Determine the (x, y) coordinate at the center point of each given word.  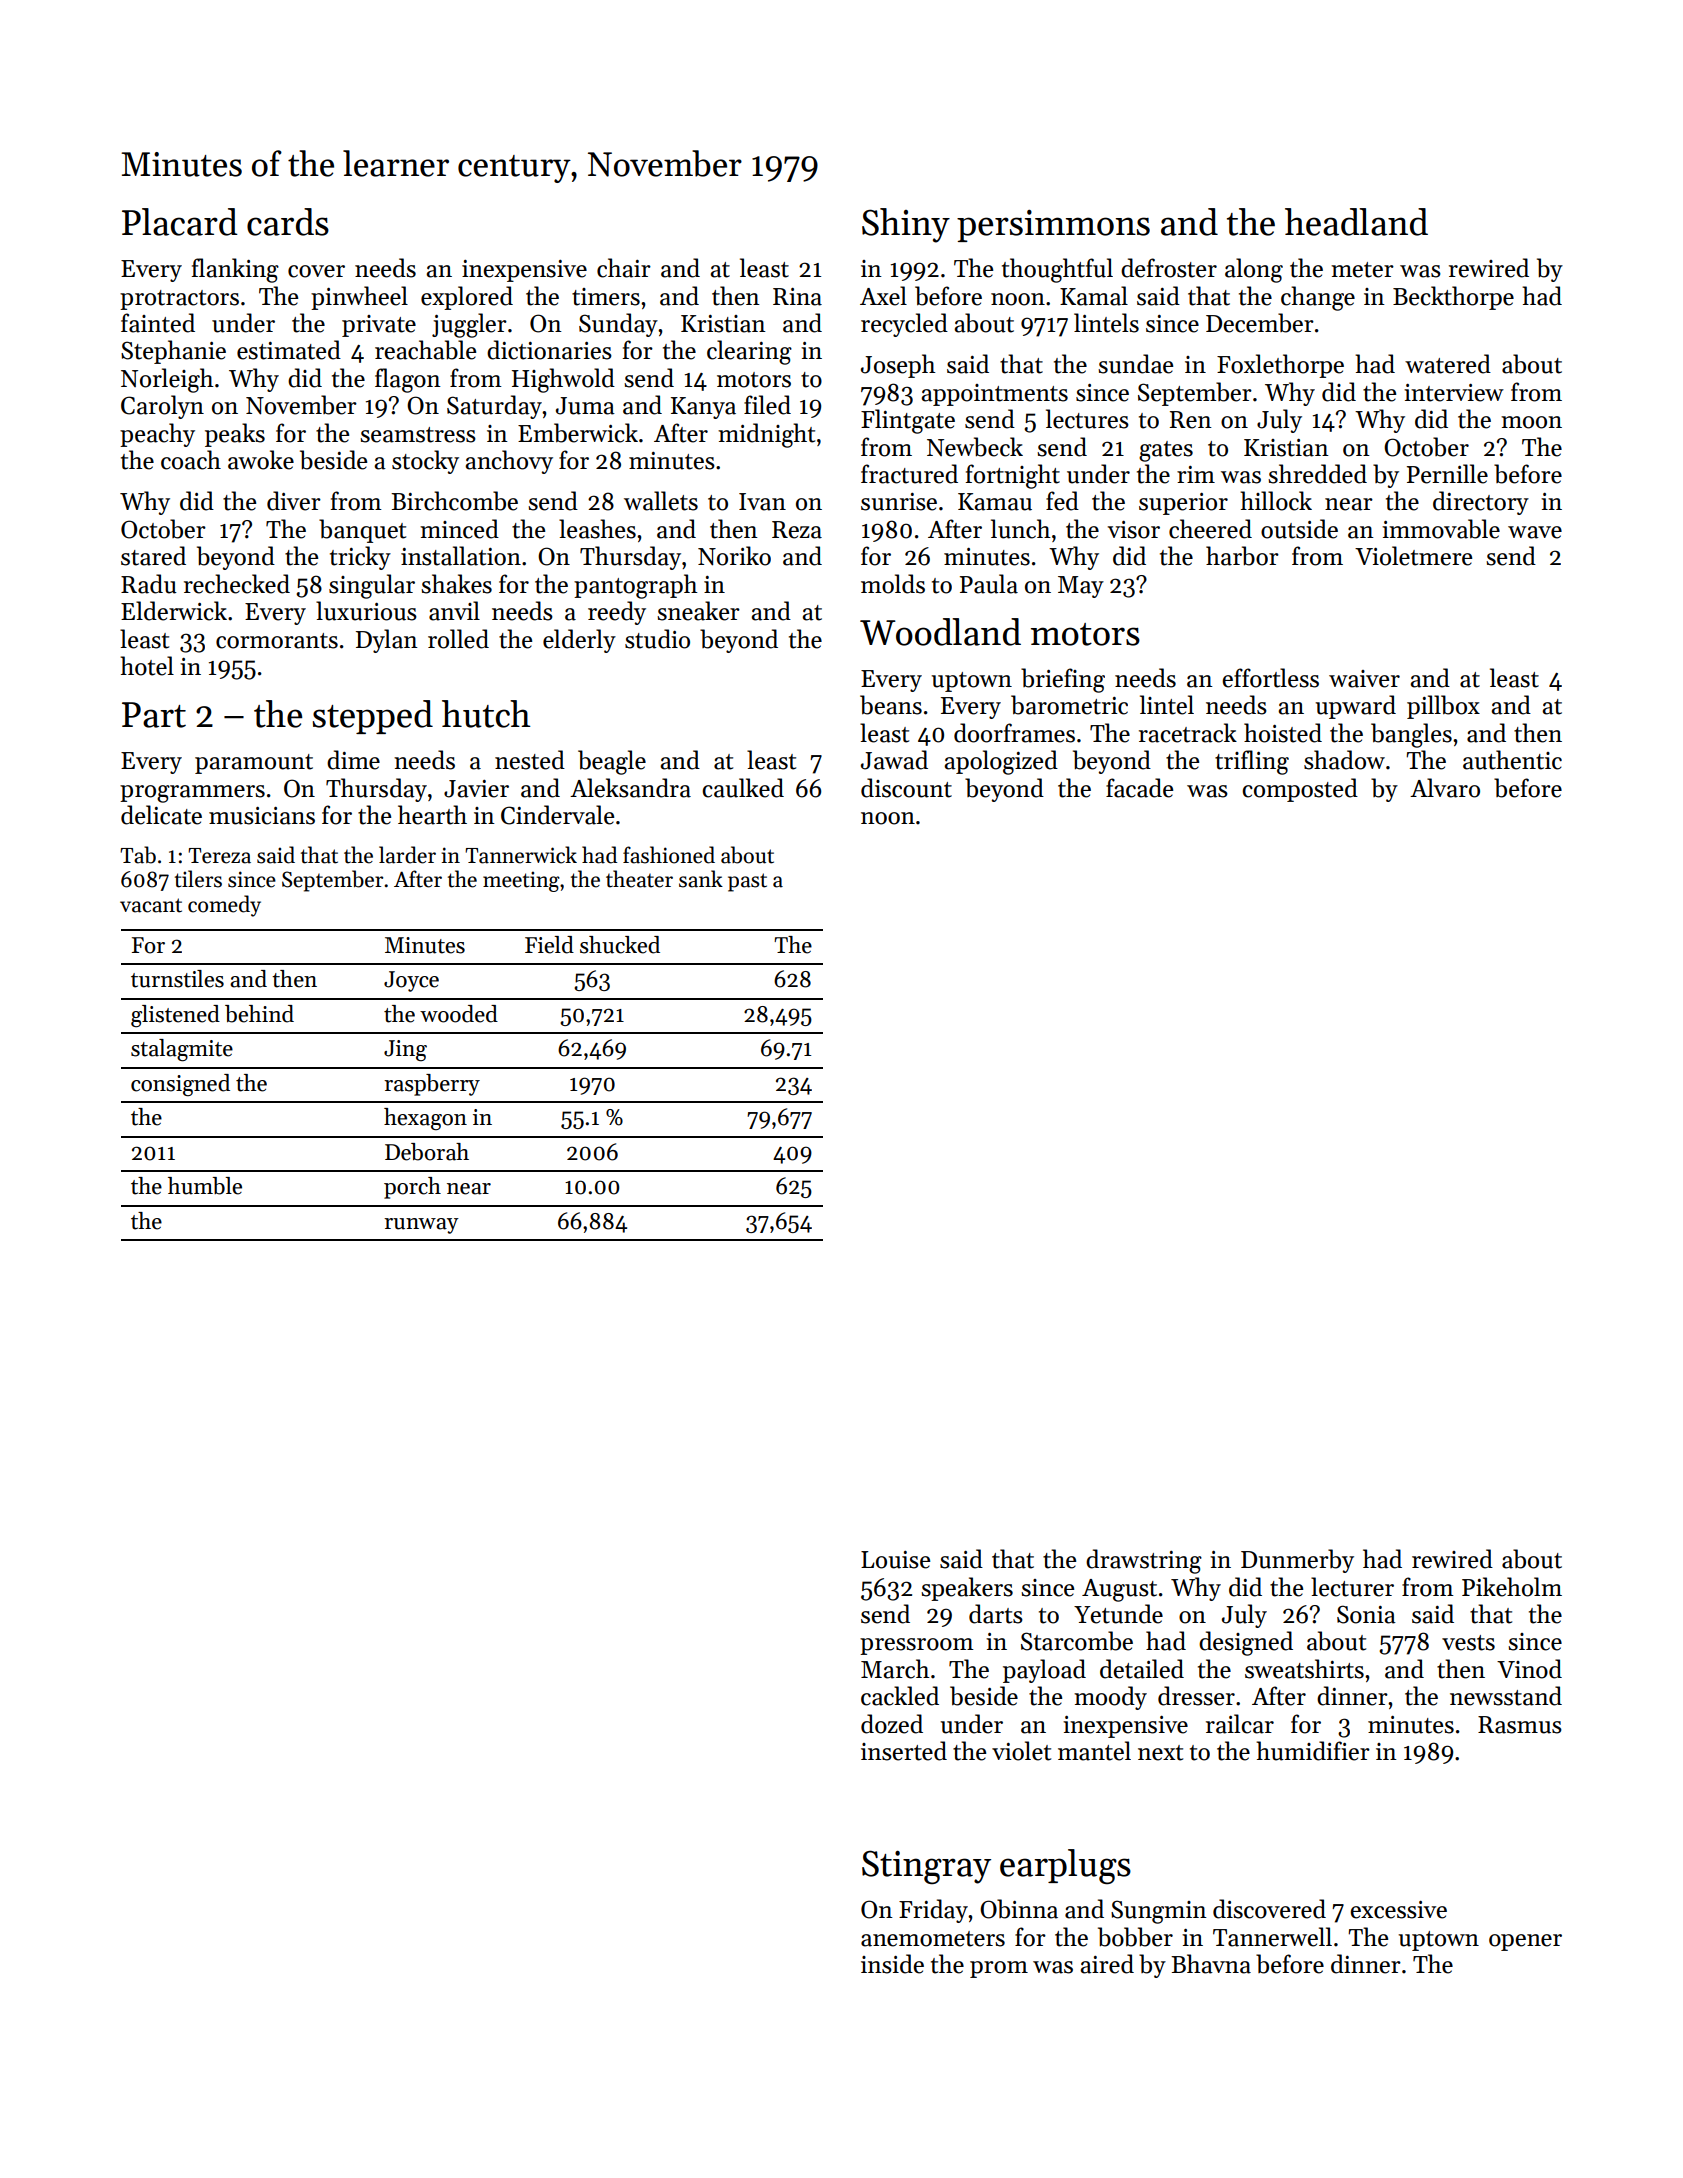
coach (191, 460)
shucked (620, 945)
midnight (766, 435)
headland (1356, 222)
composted (1300, 790)
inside (892, 1964)
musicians (262, 816)
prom (999, 1969)
